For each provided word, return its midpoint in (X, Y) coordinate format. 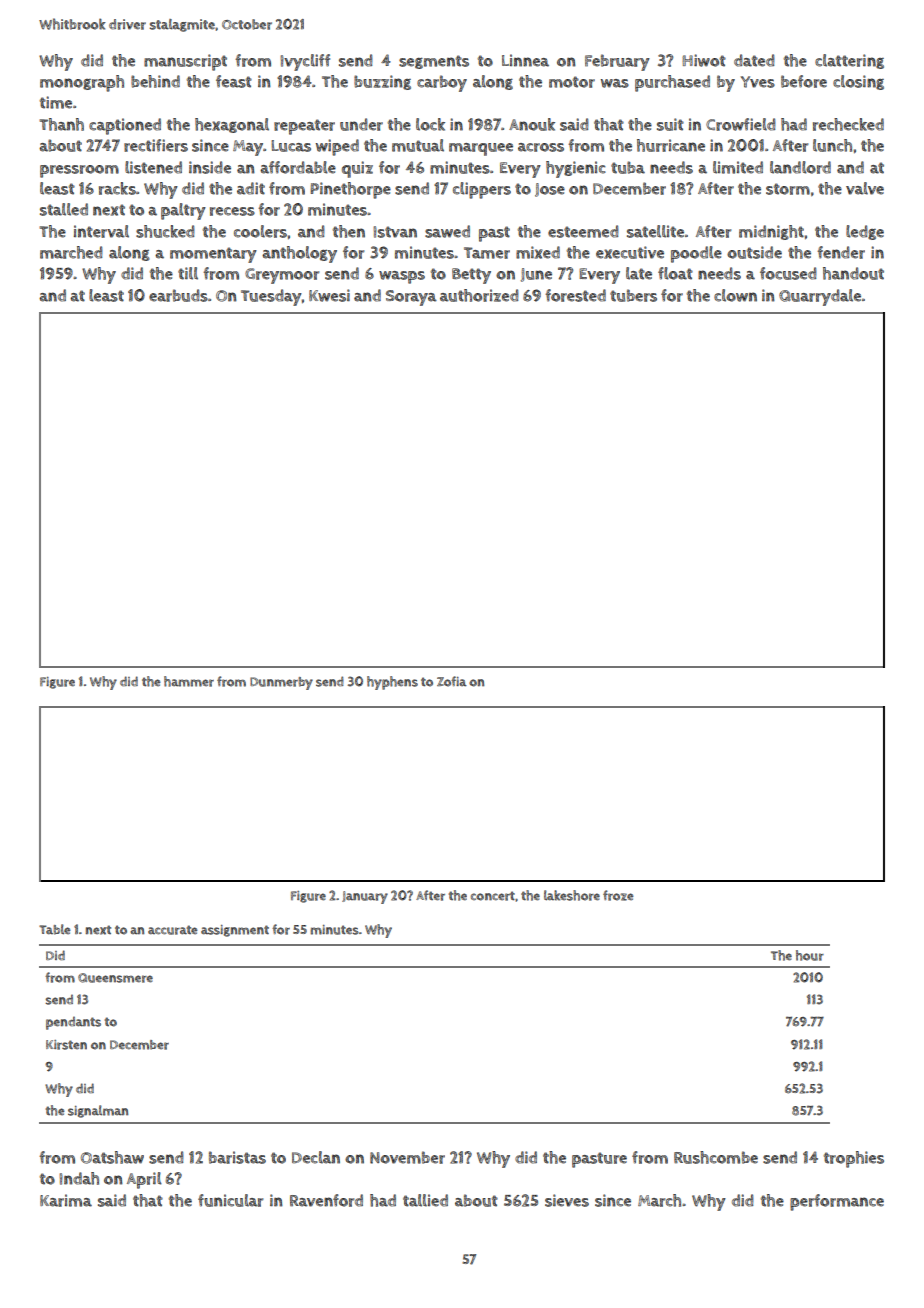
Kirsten (66, 1045)
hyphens (392, 683)
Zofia (452, 681)
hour (810, 955)
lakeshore (572, 895)
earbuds (178, 295)
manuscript (185, 62)
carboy (442, 83)
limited (738, 167)
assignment (235, 931)
